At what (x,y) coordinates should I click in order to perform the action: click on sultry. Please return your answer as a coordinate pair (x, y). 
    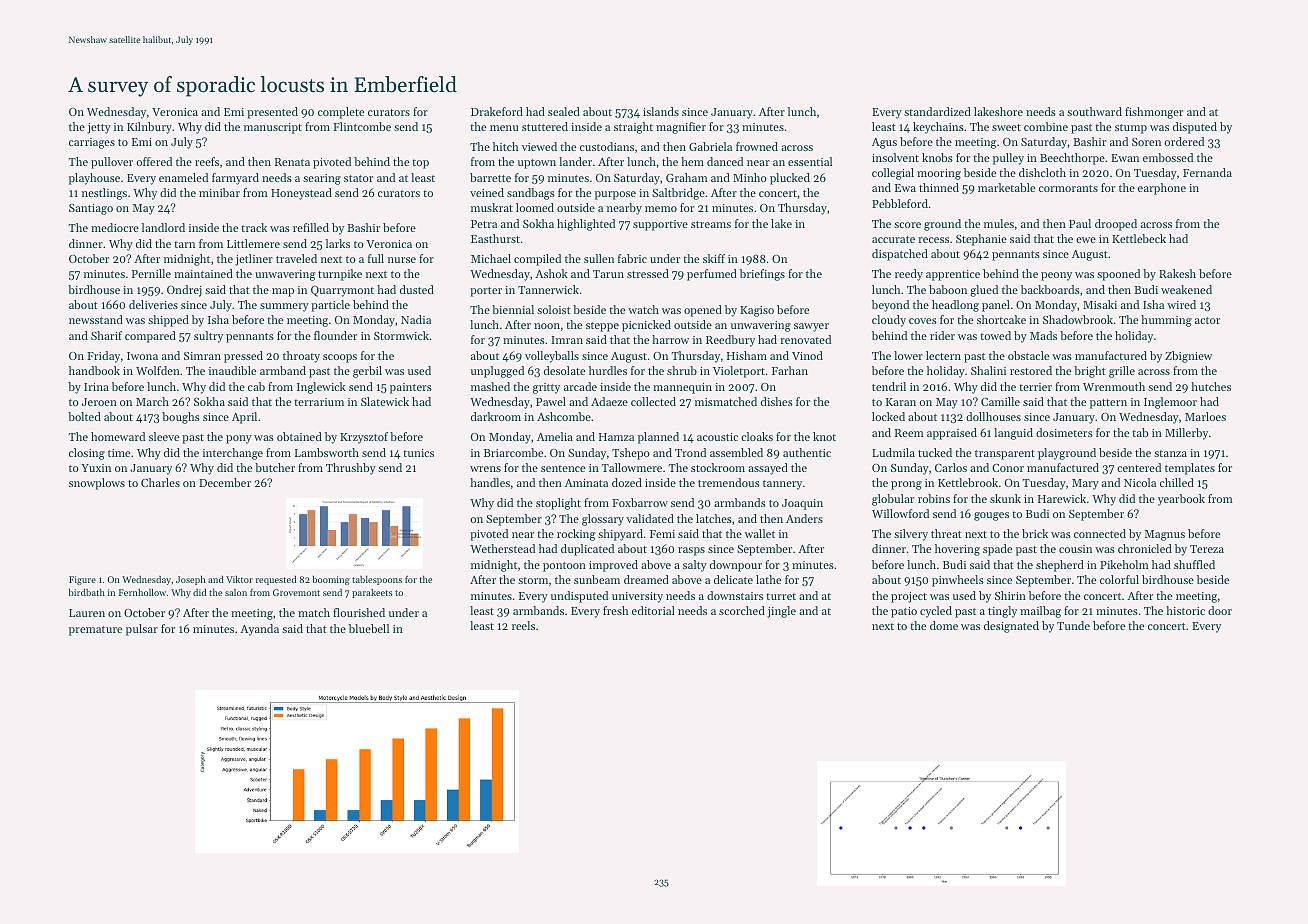
    Looking at the image, I should click on (208, 337).
